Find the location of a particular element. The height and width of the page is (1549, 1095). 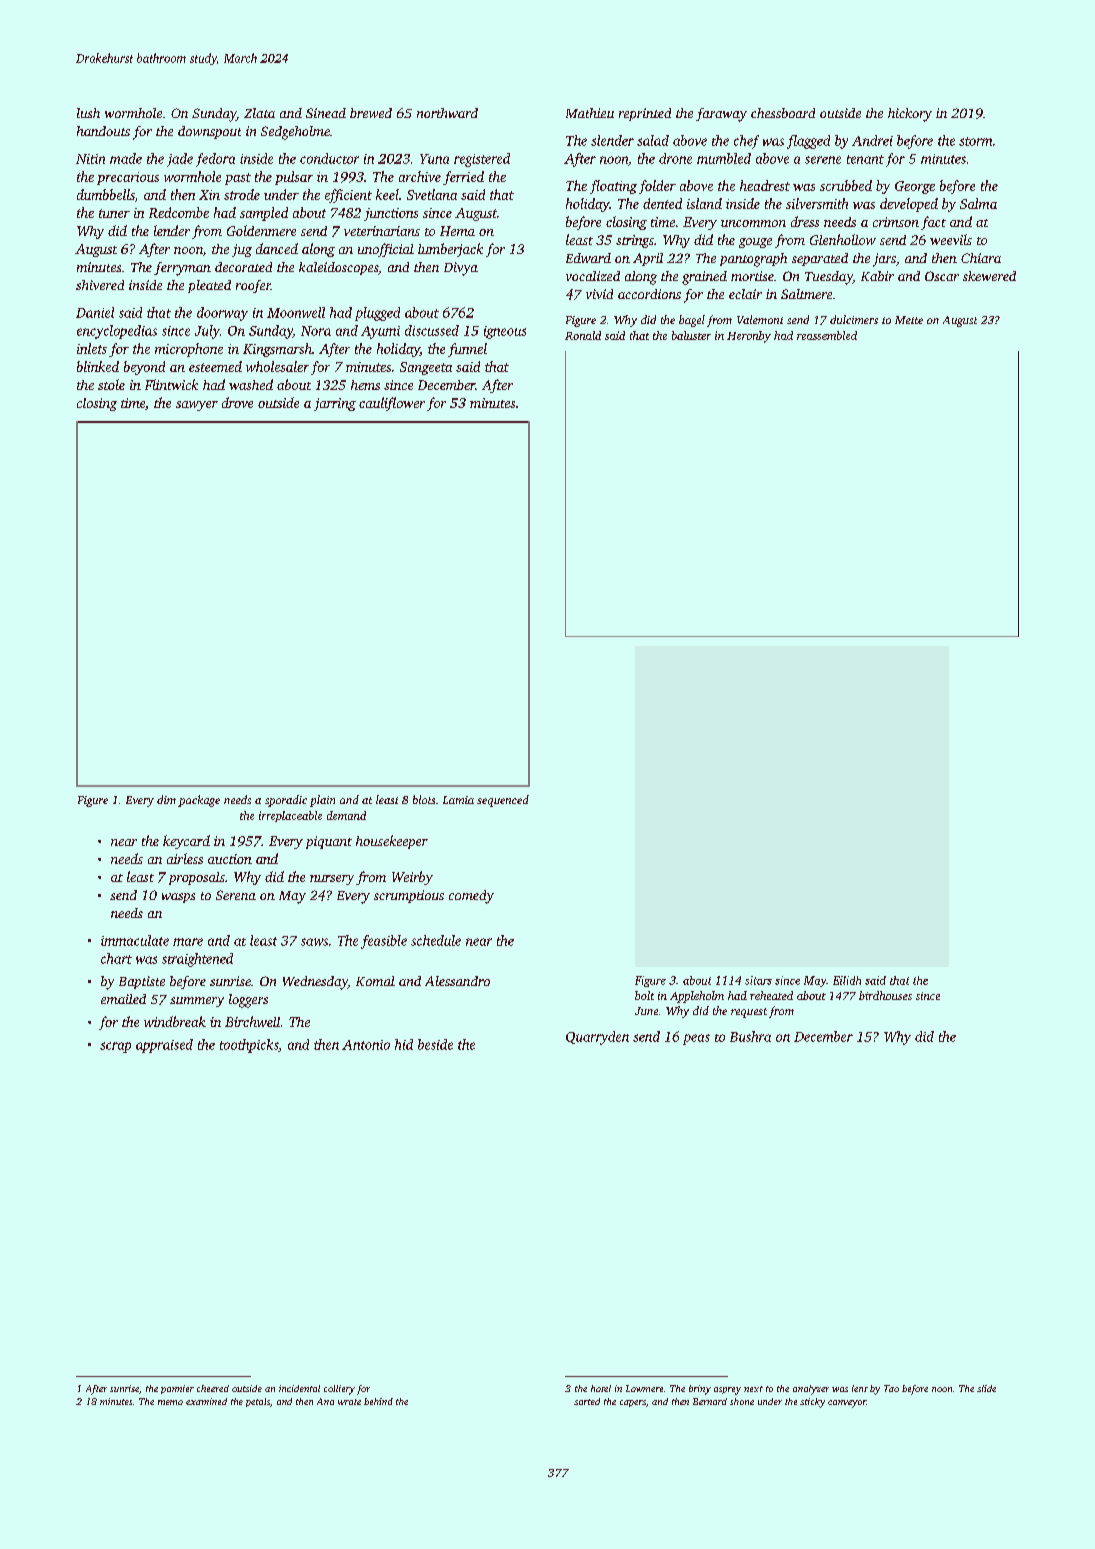

hickory is located at coordinates (910, 115).
